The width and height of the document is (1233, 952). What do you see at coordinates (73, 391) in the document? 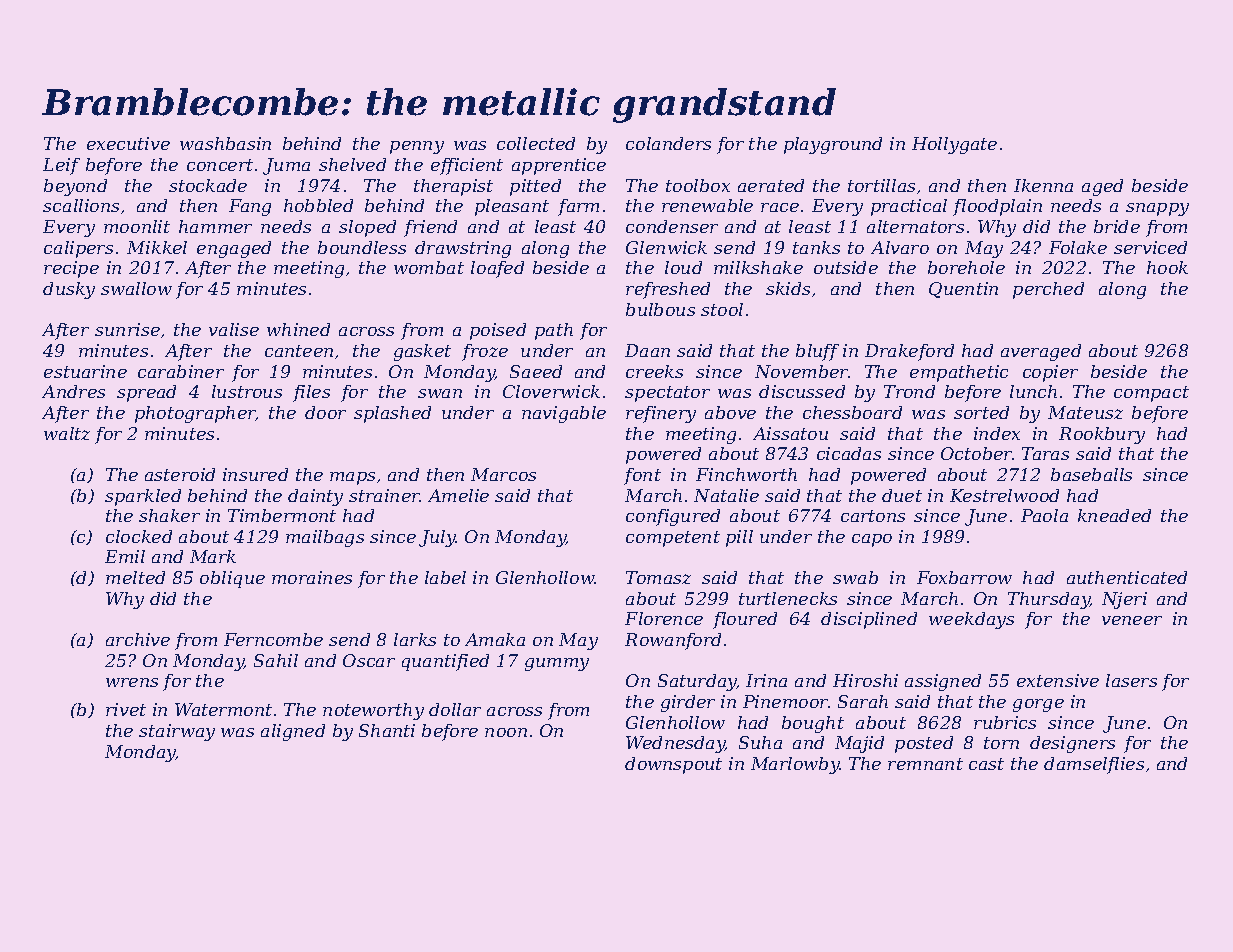
I see `Andres` at bounding box center [73, 391].
